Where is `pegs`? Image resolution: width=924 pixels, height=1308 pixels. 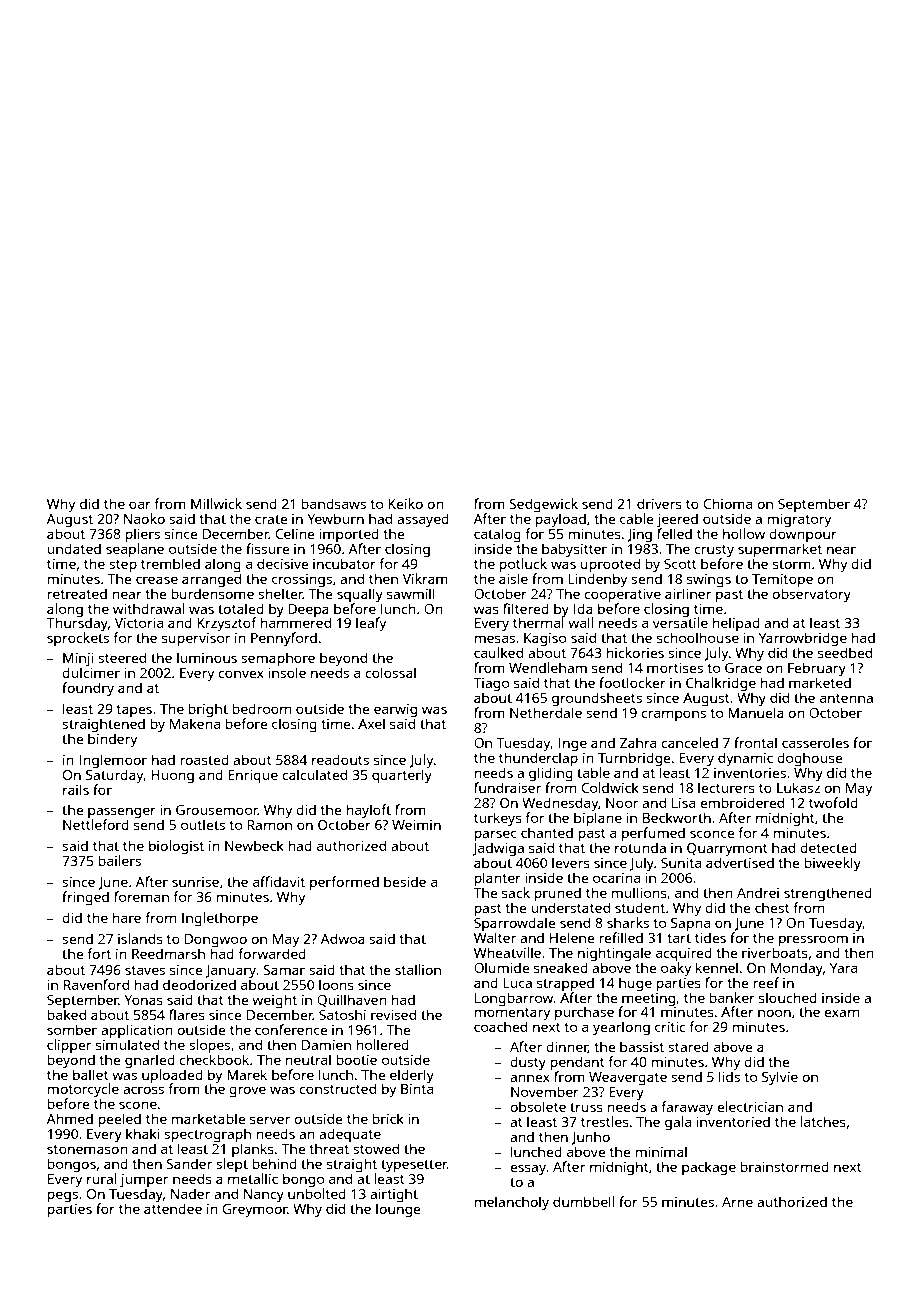 pegs is located at coordinates (63, 1197).
